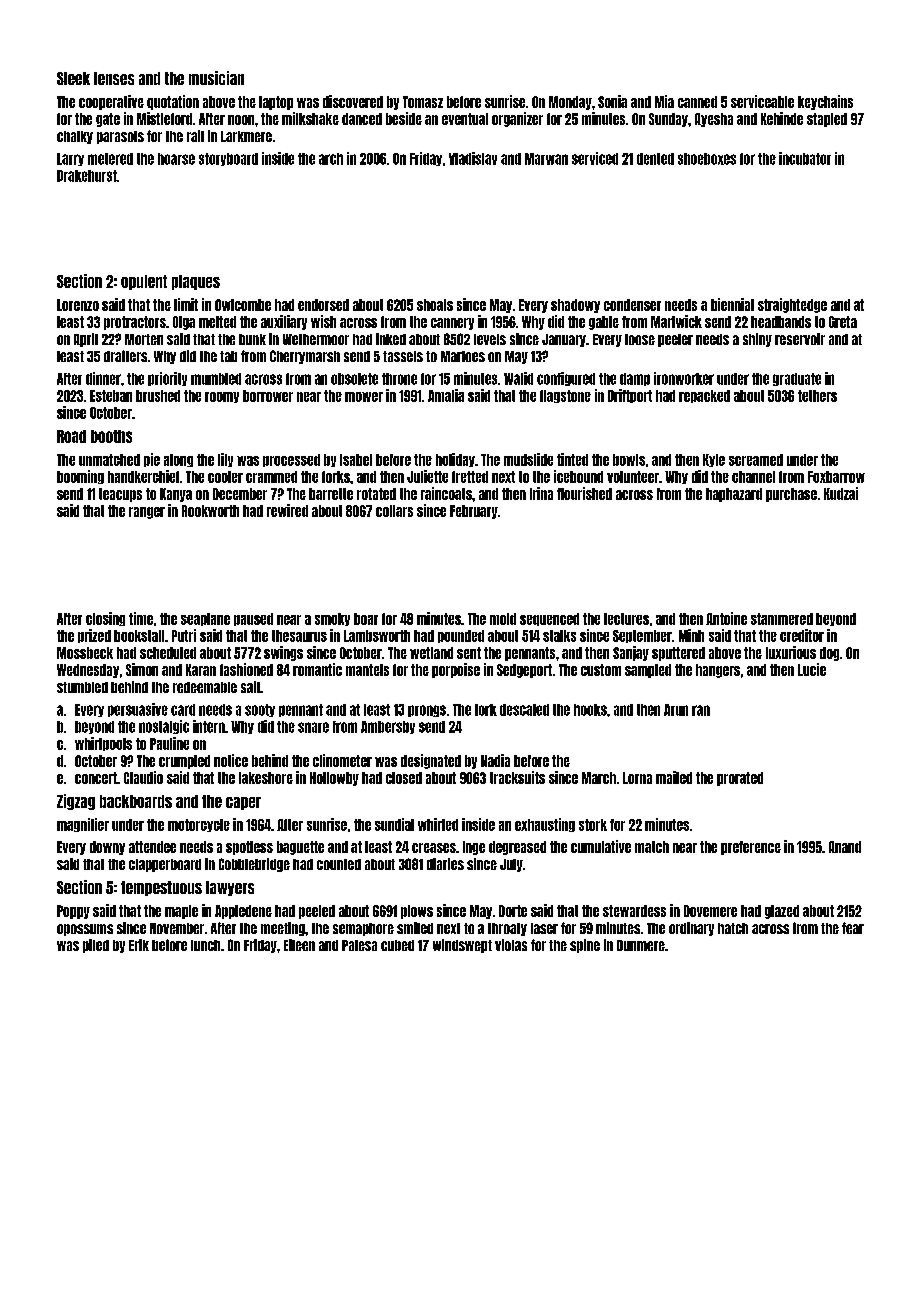 The height and width of the screenshot is (1308, 924). Describe the element at coordinates (740, 779) in the screenshot. I see `prorated` at that location.
